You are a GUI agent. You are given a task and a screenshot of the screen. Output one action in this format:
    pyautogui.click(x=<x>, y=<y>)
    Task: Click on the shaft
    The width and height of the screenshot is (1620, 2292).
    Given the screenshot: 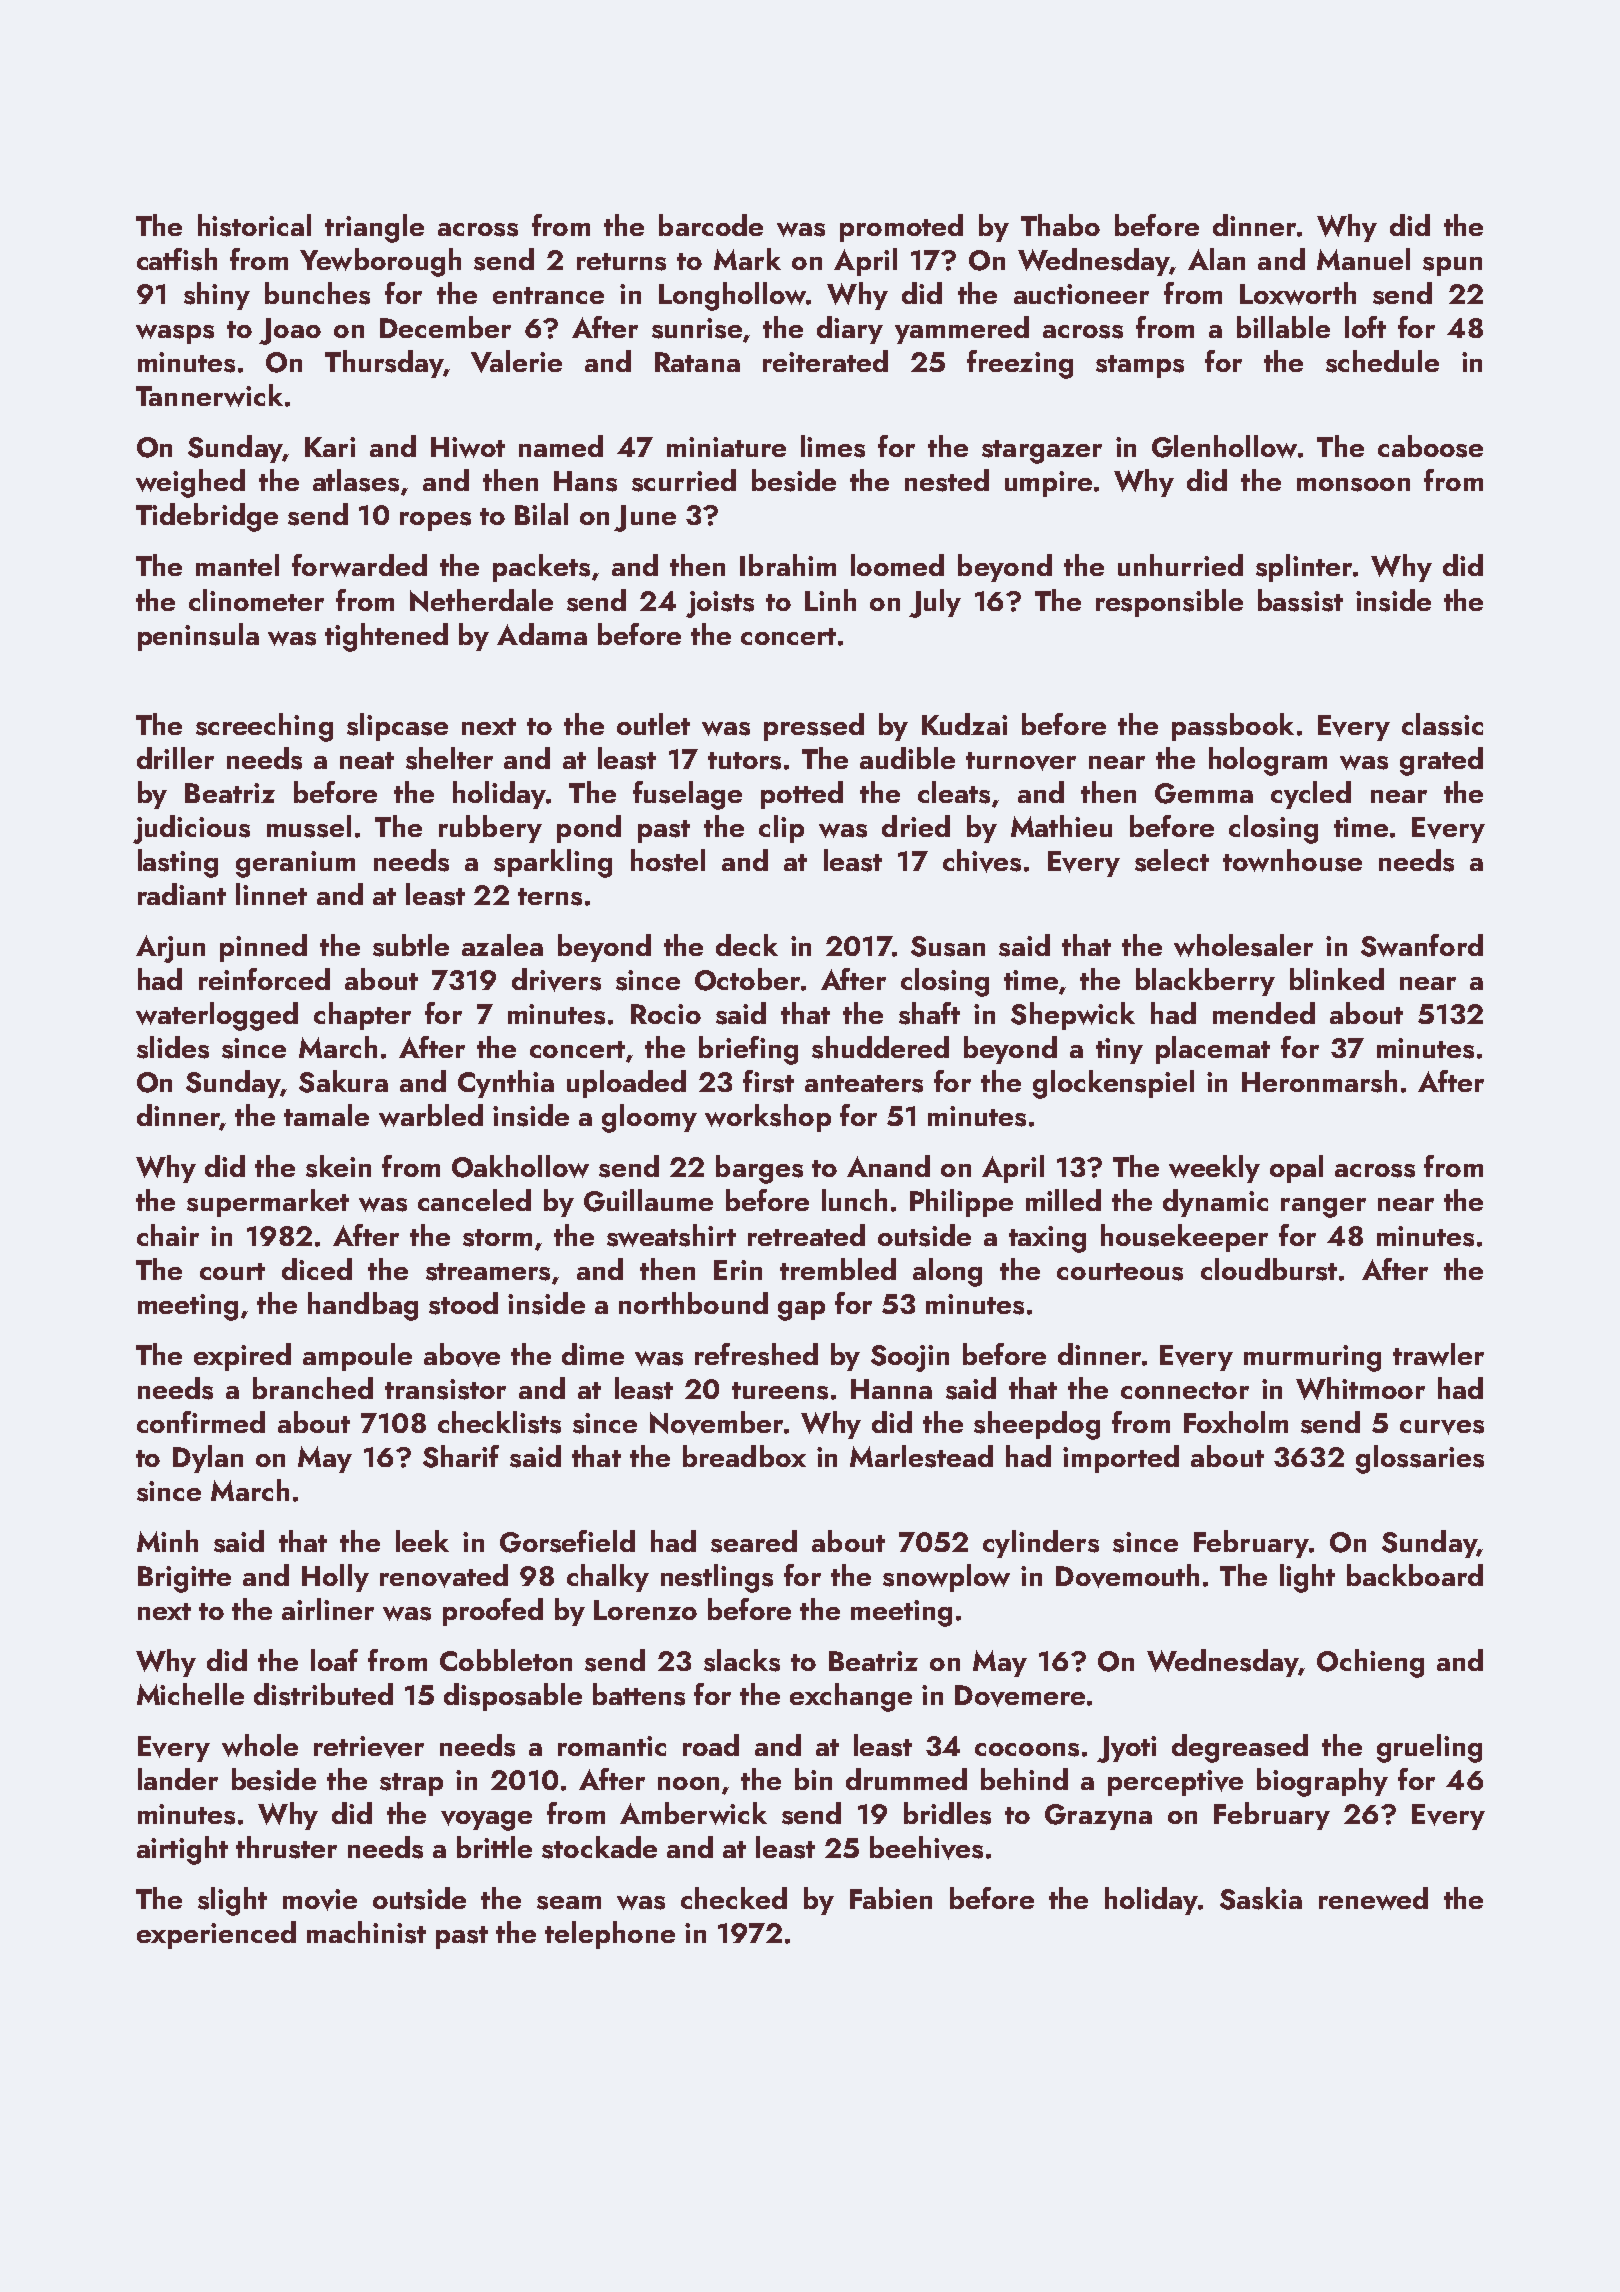 What is the action you would take?
    pyautogui.click(x=929, y=1013)
